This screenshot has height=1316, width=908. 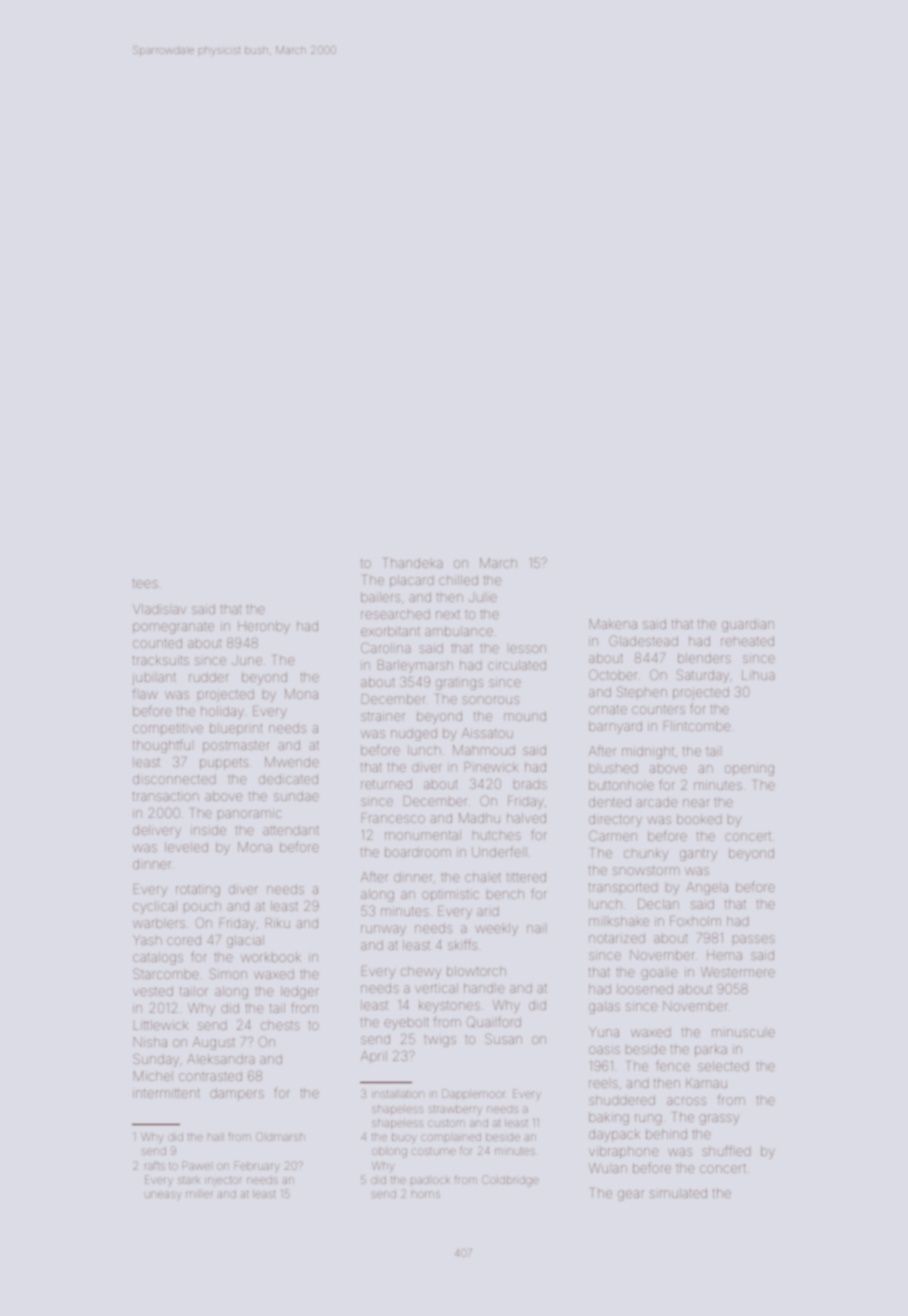 What do you see at coordinates (749, 769) in the screenshot?
I see `opening` at bounding box center [749, 769].
